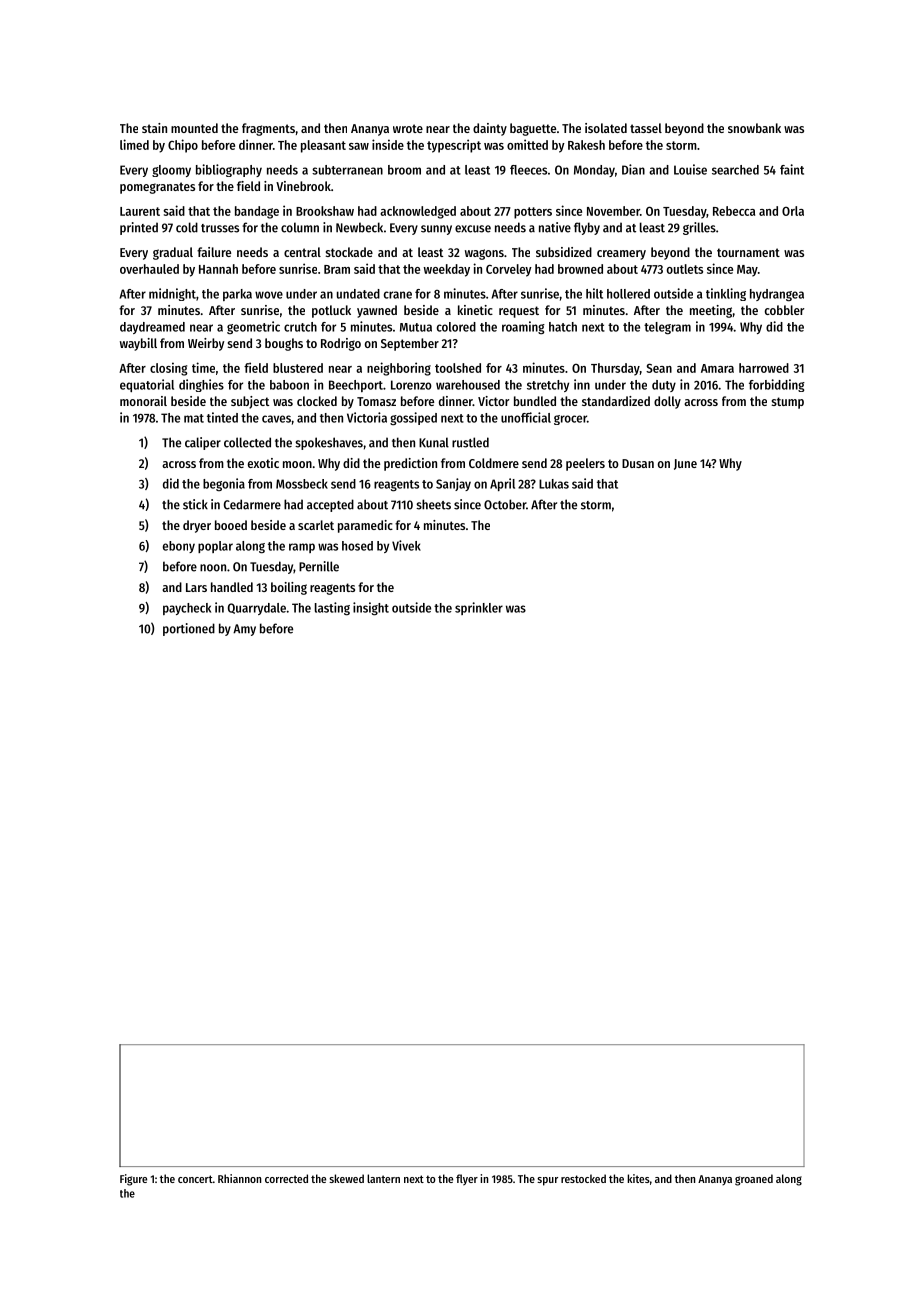 The height and width of the document is (1308, 924). What do you see at coordinates (194, 128) in the document?
I see `mounted` at bounding box center [194, 128].
